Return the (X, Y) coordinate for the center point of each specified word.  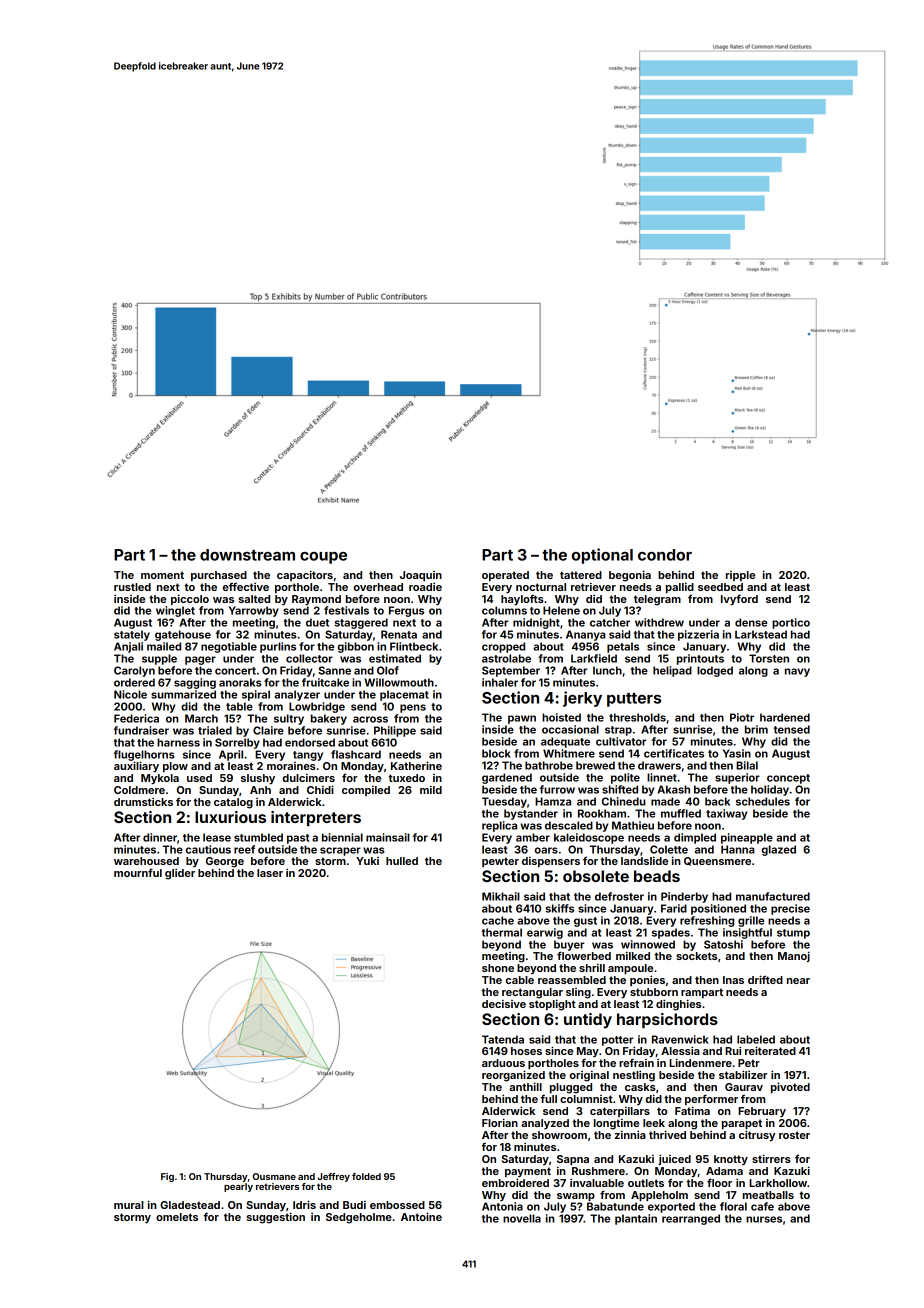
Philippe (395, 731)
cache (498, 920)
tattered (581, 575)
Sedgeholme (359, 1218)
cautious (208, 849)
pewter (500, 862)
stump (793, 934)
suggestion (276, 1218)
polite (625, 778)
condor (665, 555)
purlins (278, 647)
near (798, 981)
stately (132, 635)
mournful (138, 872)
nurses (764, 1219)
